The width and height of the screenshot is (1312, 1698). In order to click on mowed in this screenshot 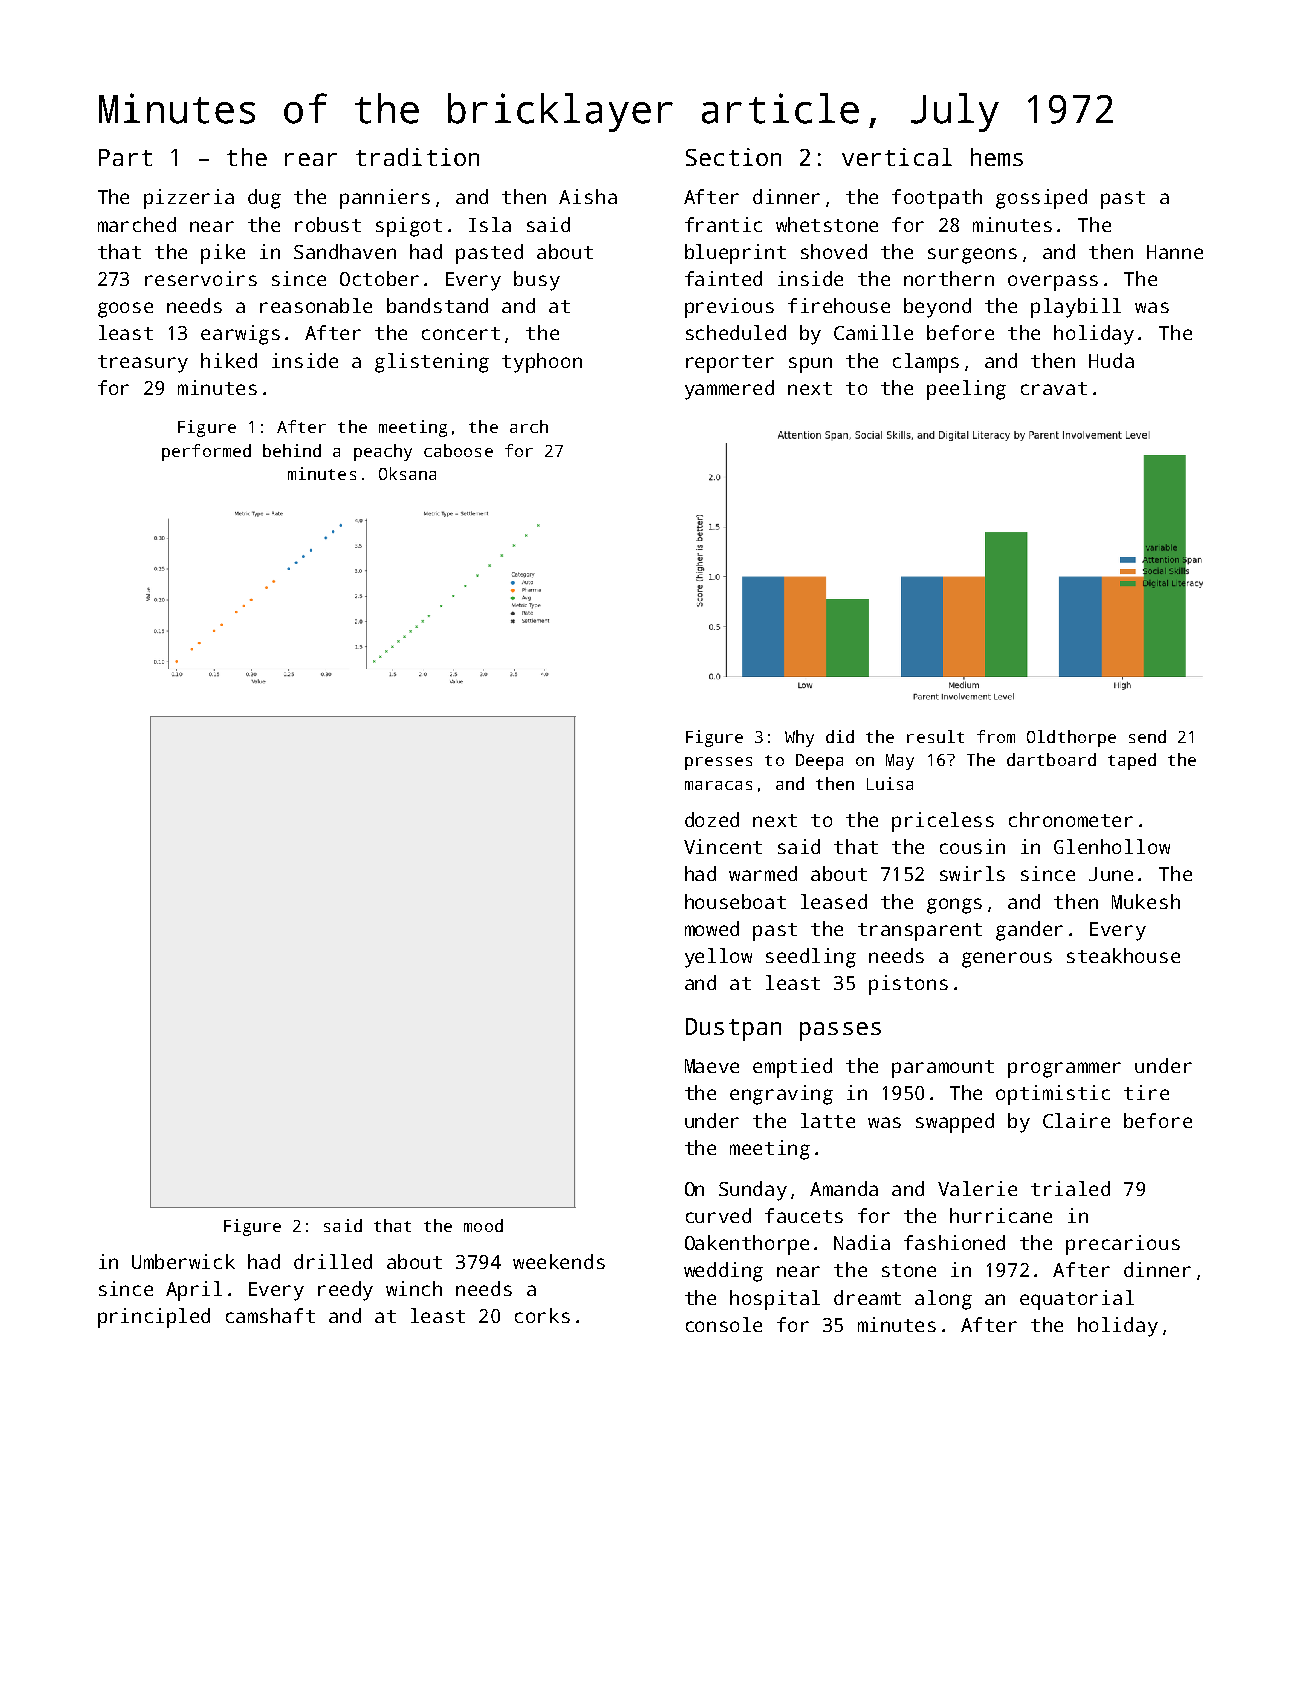, I will do `click(712, 928)`.
